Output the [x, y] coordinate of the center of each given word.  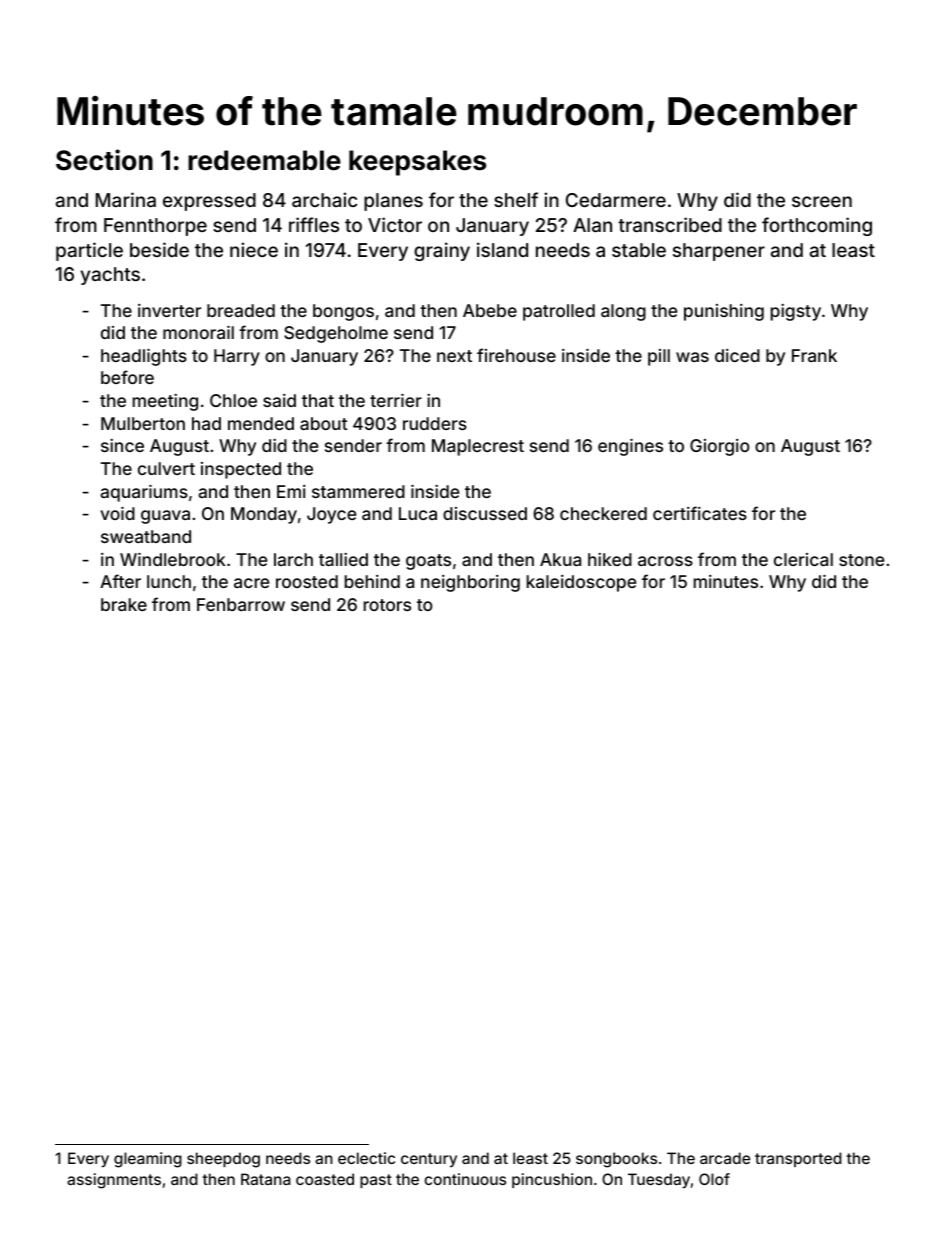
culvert [166, 468]
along [623, 312]
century [429, 1160]
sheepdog [223, 1160]
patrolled [559, 312]
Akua [560, 559]
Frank [814, 355]
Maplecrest [478, 447]
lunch [169, 581]
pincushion [552, 1180]
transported [798, 1159]
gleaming [148, 1160]
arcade [725, 1158]
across [665, 561]
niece [254, 249]
